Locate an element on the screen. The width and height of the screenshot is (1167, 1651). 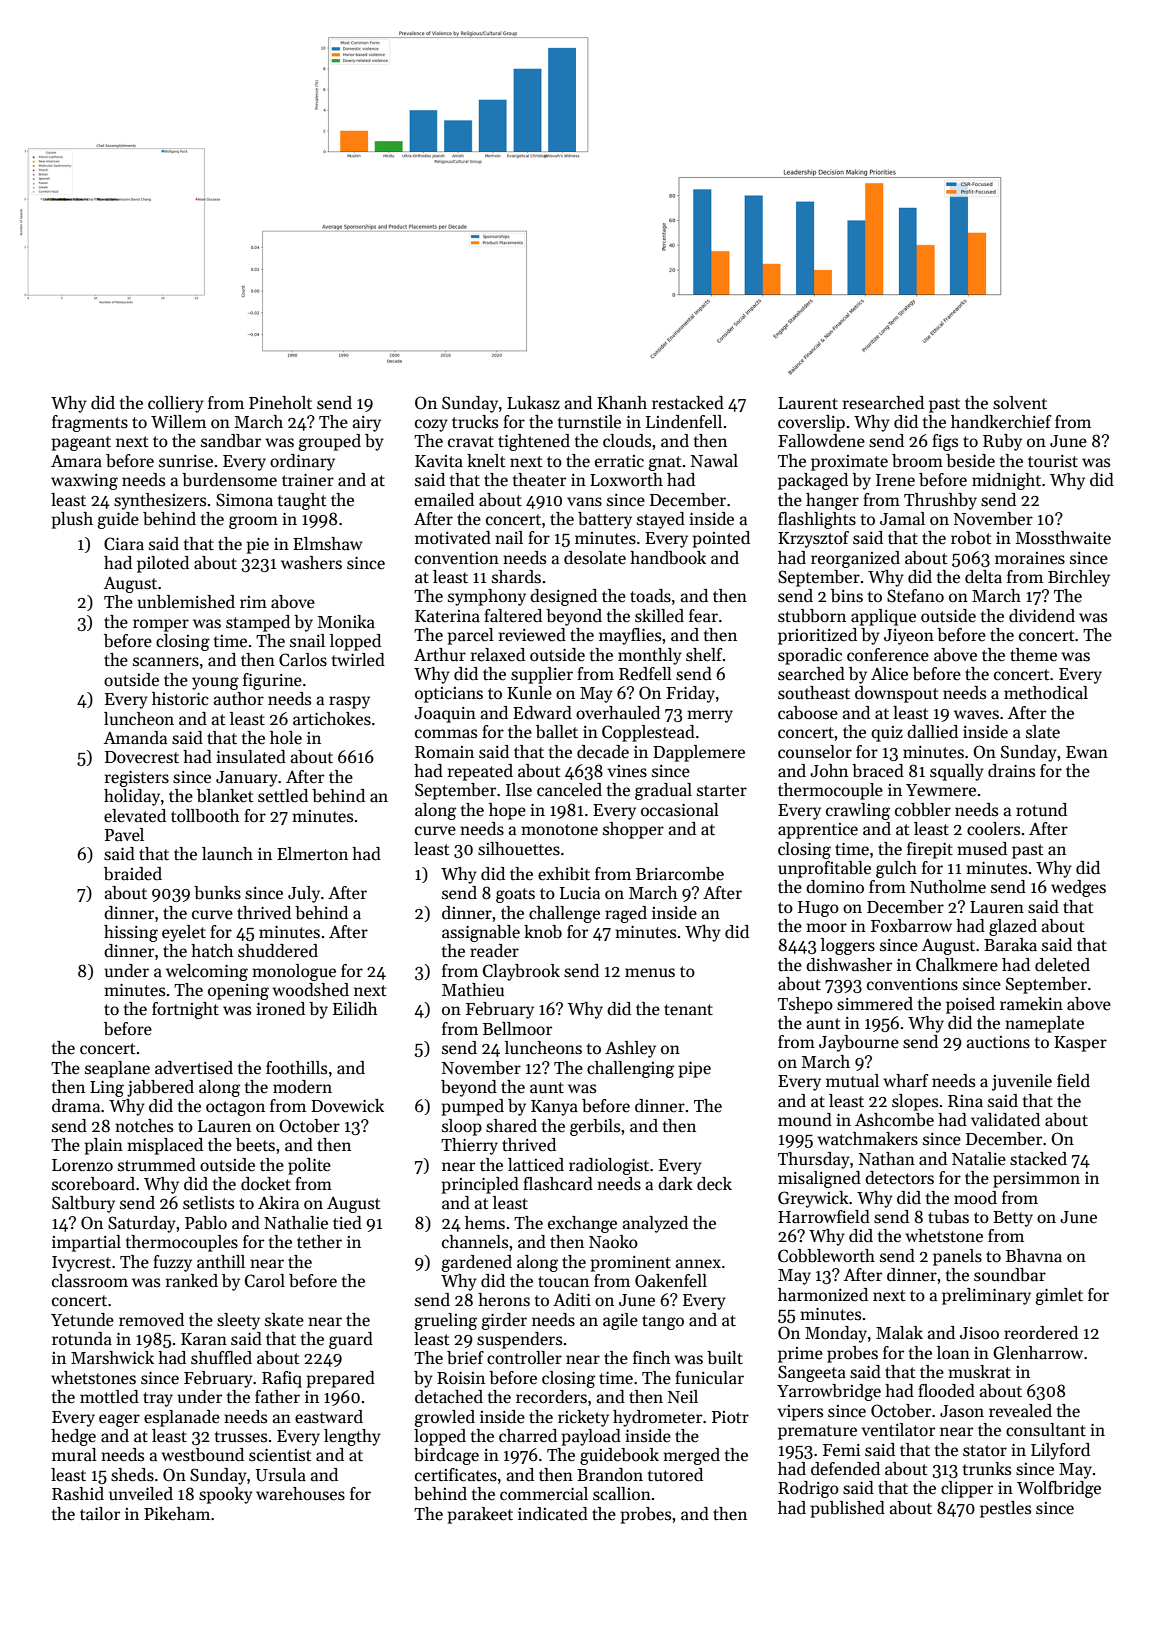
pestles is located at coordinates (1005, 1509).
